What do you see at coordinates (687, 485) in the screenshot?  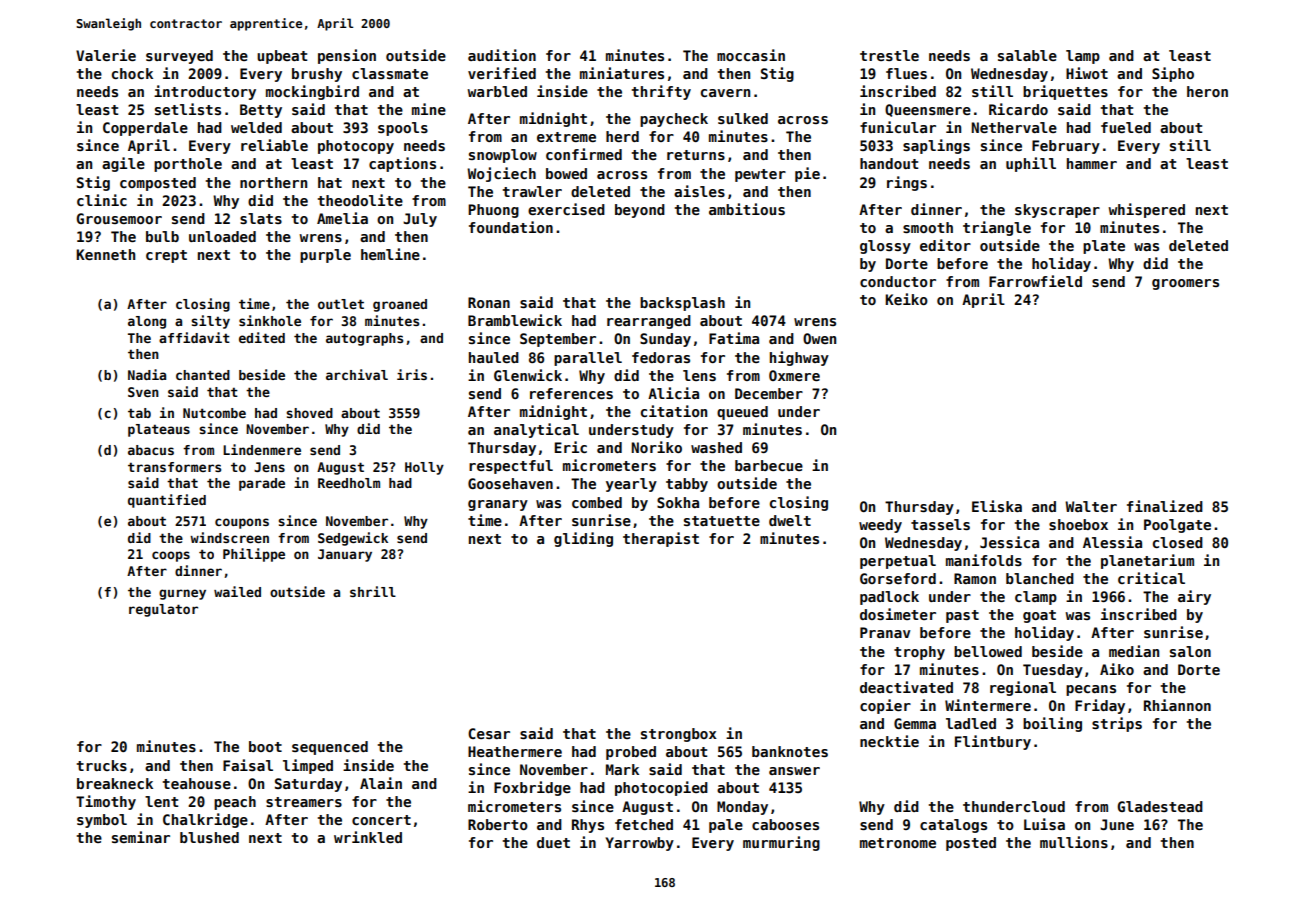 I see `tabby` at bounding box center [687, 485].
